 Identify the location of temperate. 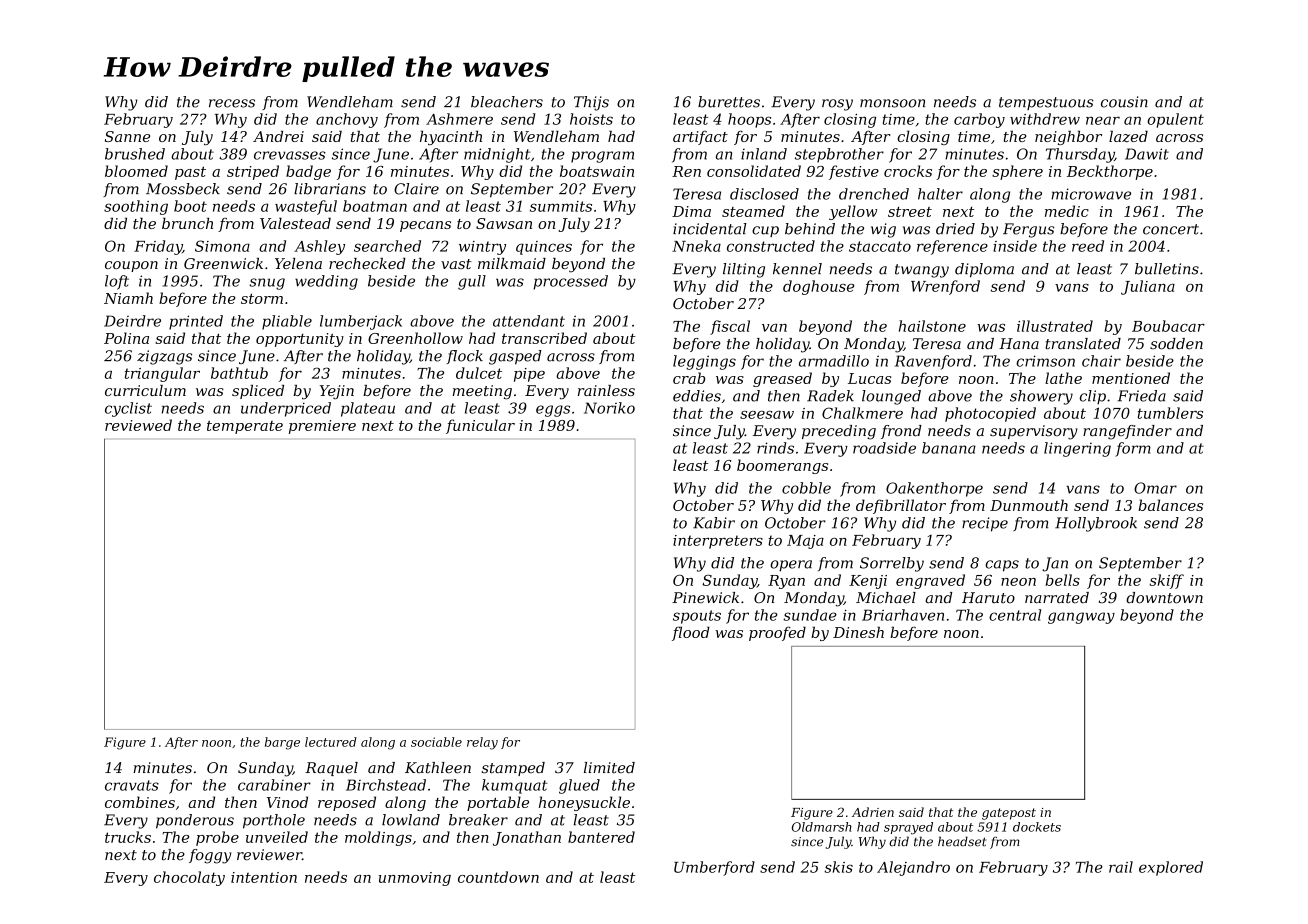
(245, 427).
